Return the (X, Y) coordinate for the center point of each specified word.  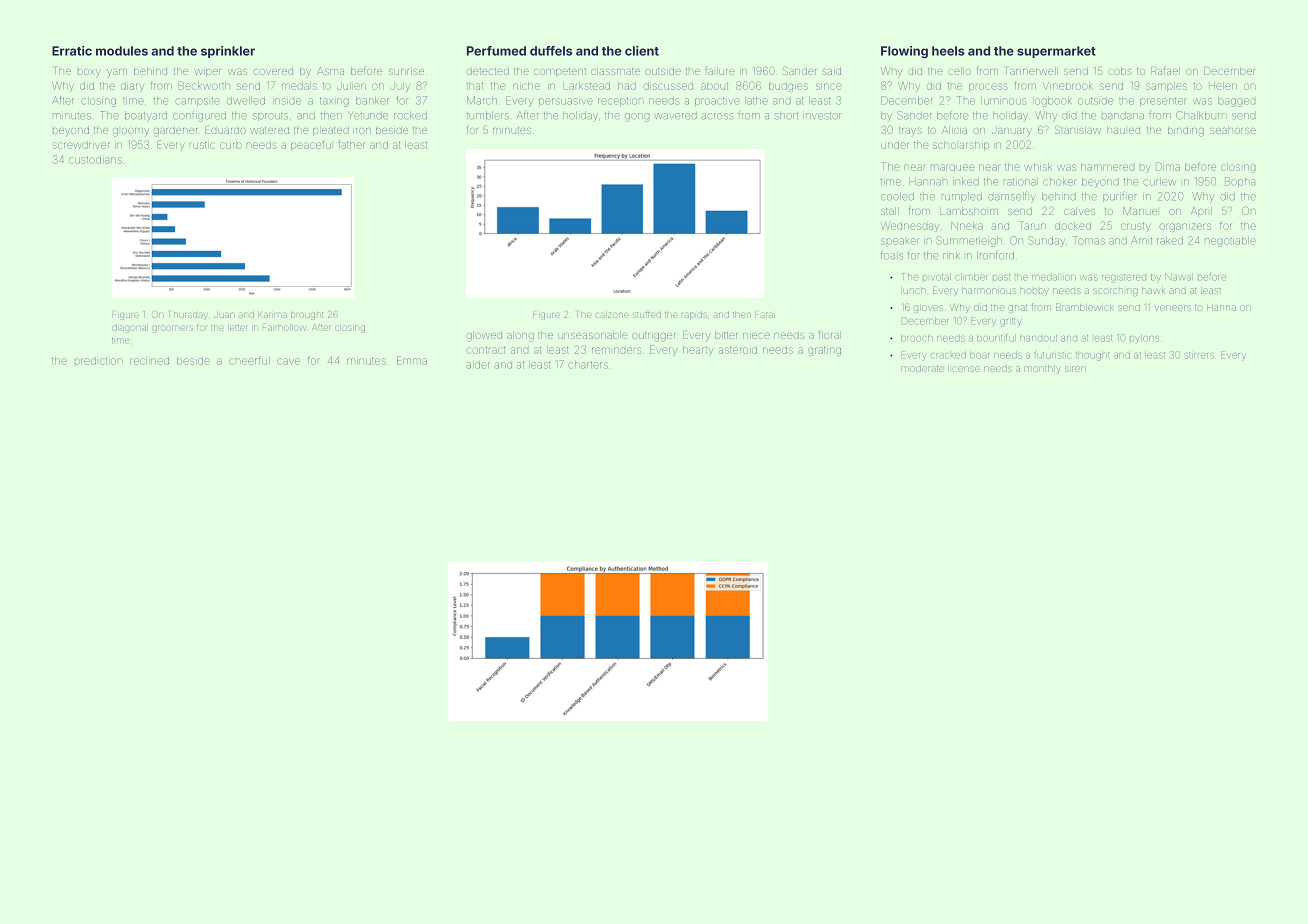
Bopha (1240, 182)
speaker (899, 241)
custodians (95, 160)
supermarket (1056, 52)
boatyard (146, 117)
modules (122, 51)
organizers (1185, 227)
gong (637, 117)
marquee (952, 167)
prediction (98, 361)
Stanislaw (1078, 130)
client (642, 51)
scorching (1116, 292)
